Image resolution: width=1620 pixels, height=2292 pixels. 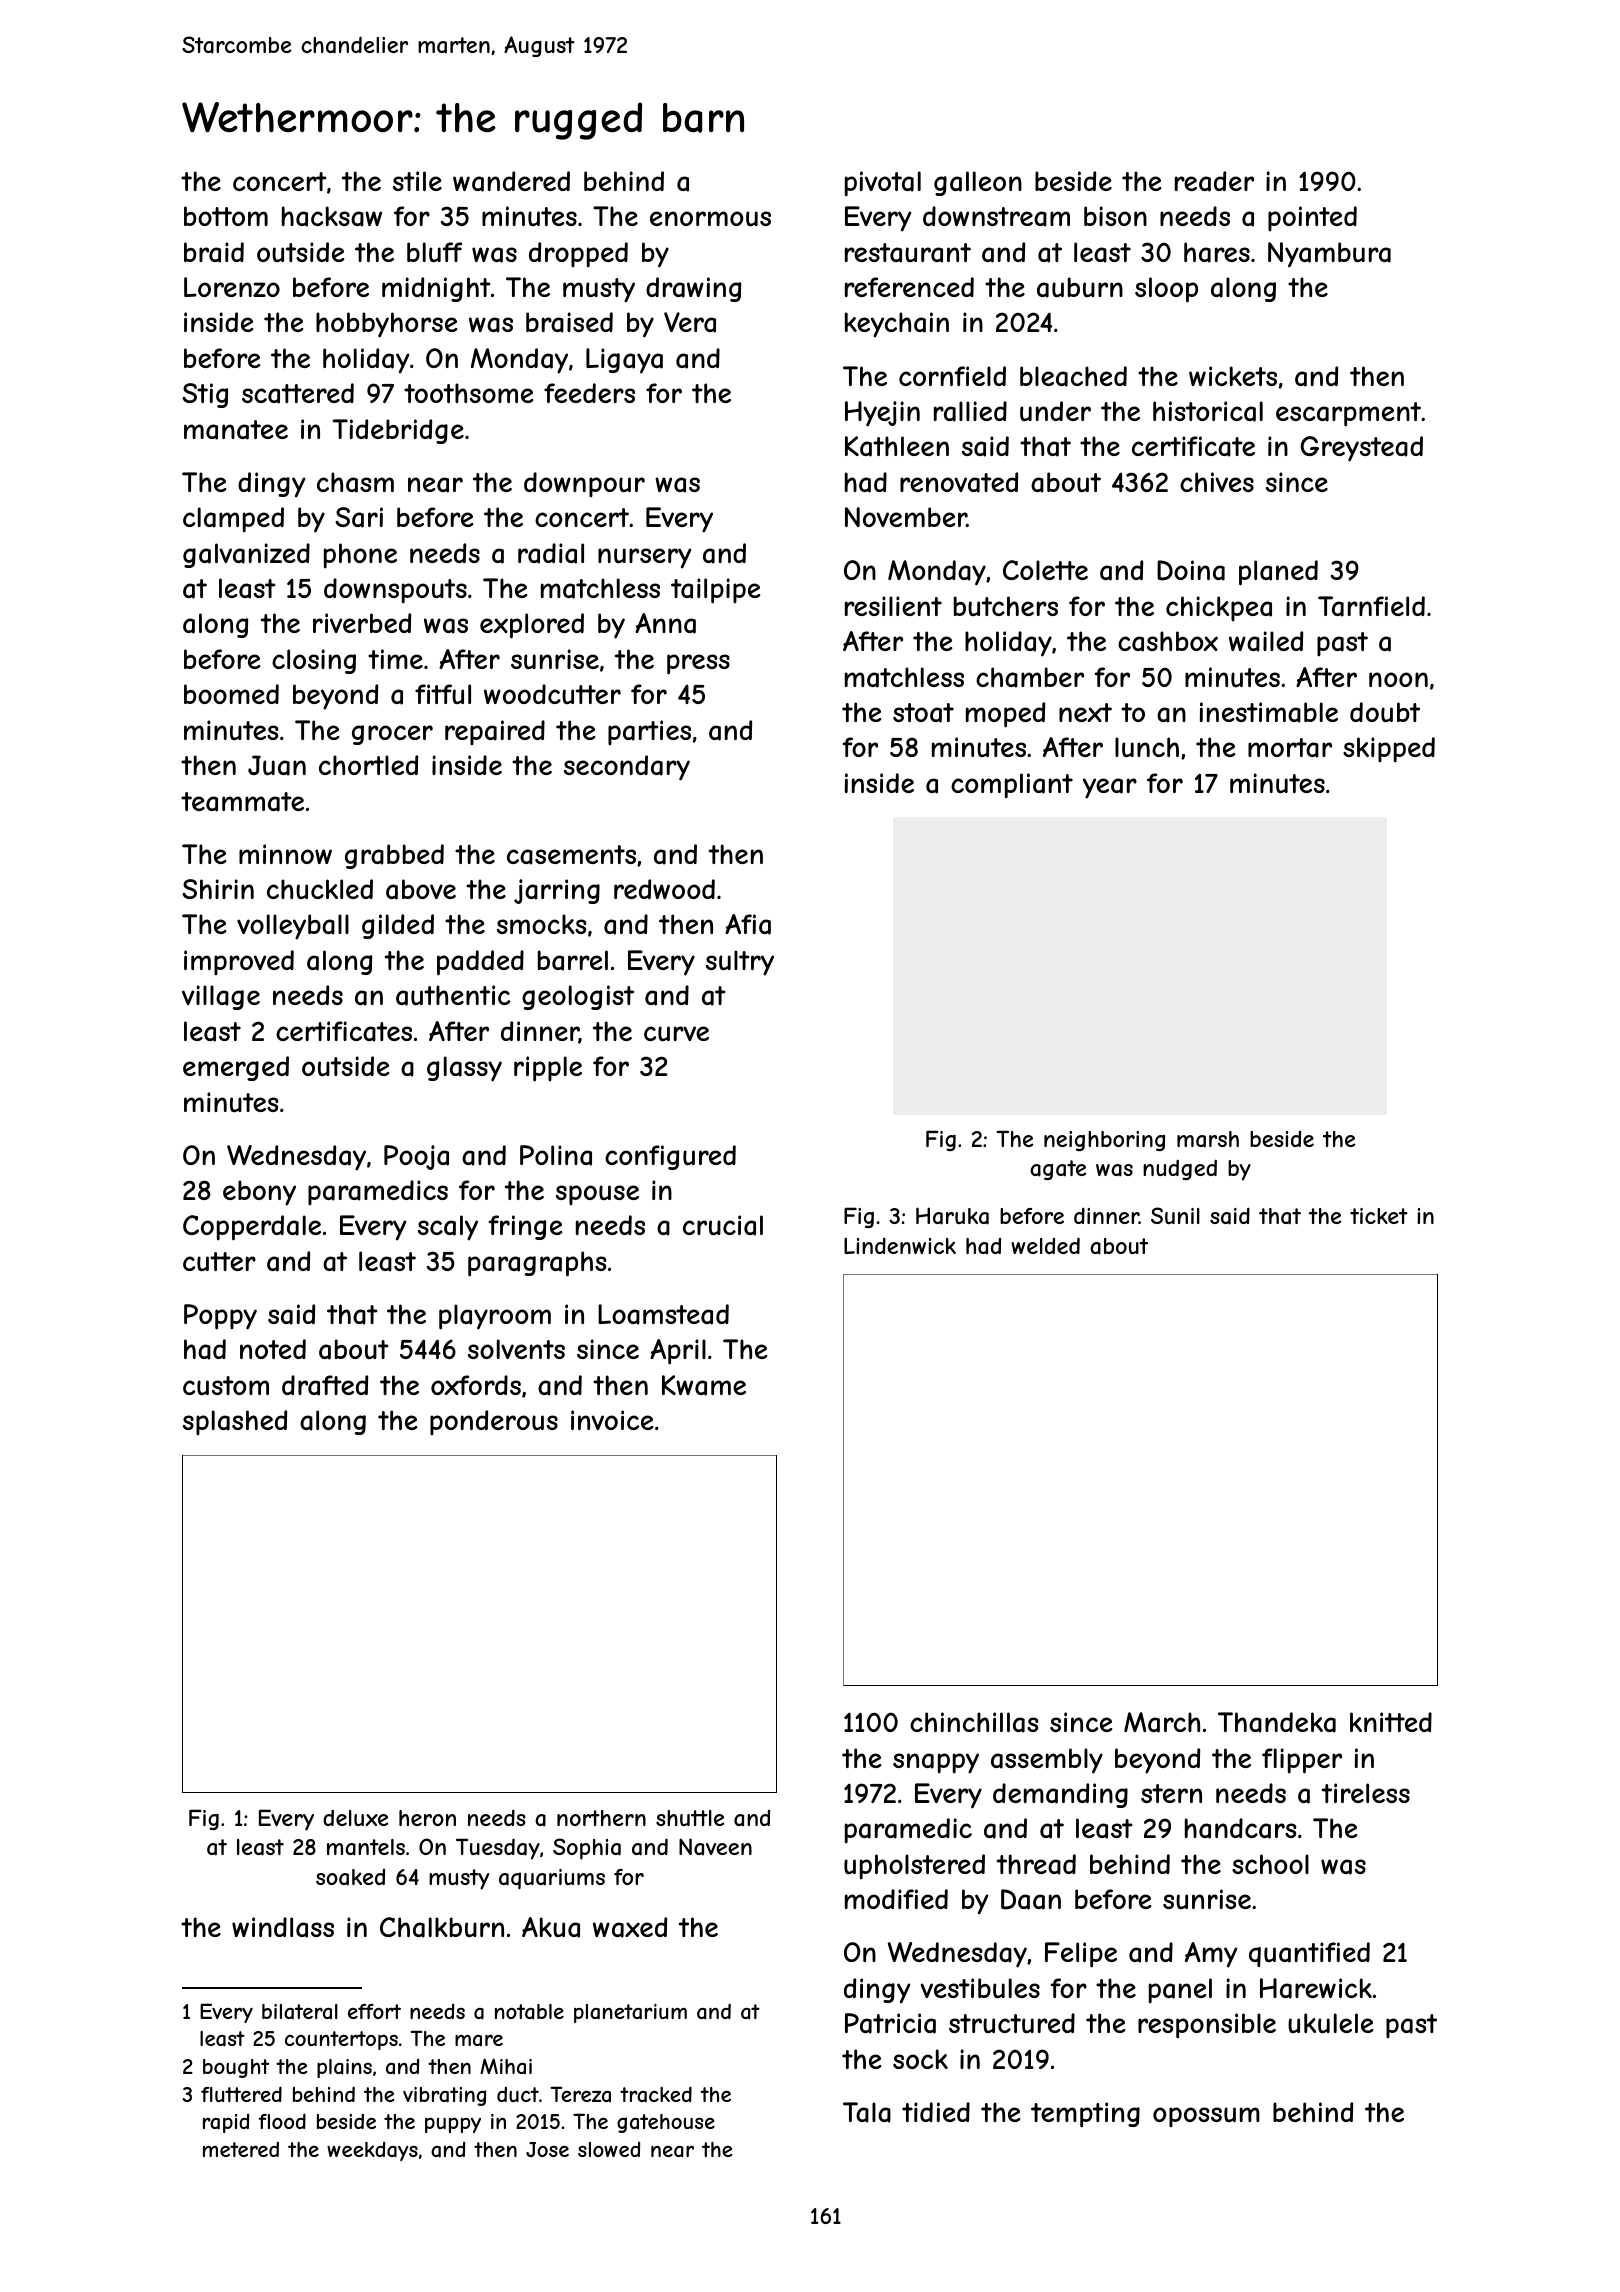 What do you see at coordinates (1191, 570) in the document?
I see `Doina` at bounding box center [1191, 570].
